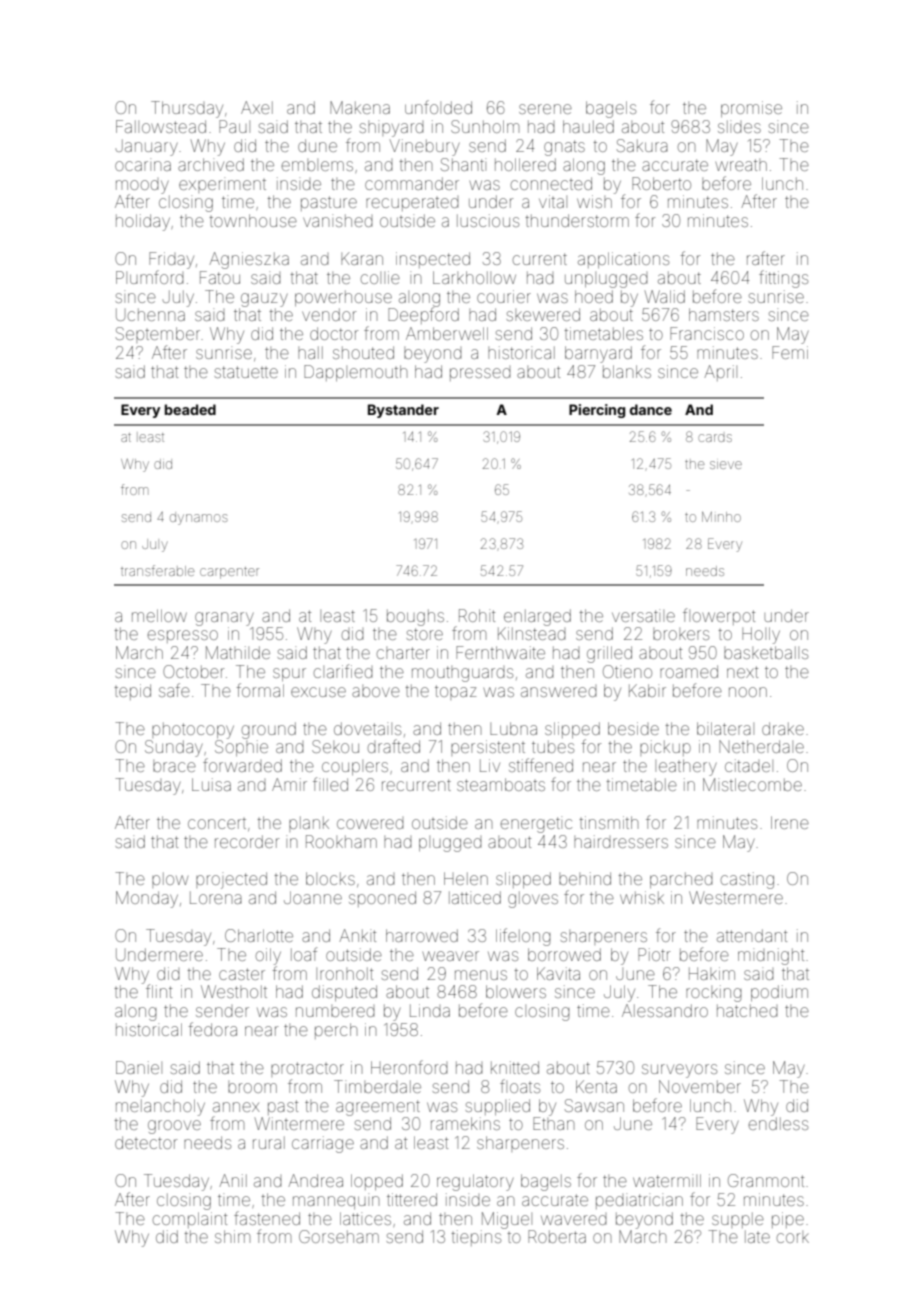 This screenshot has width=924, height=1314. What do you see at coordinates (232, 1236) in the screenshot?
I see `shim` at bounding box center [232, 1236].
